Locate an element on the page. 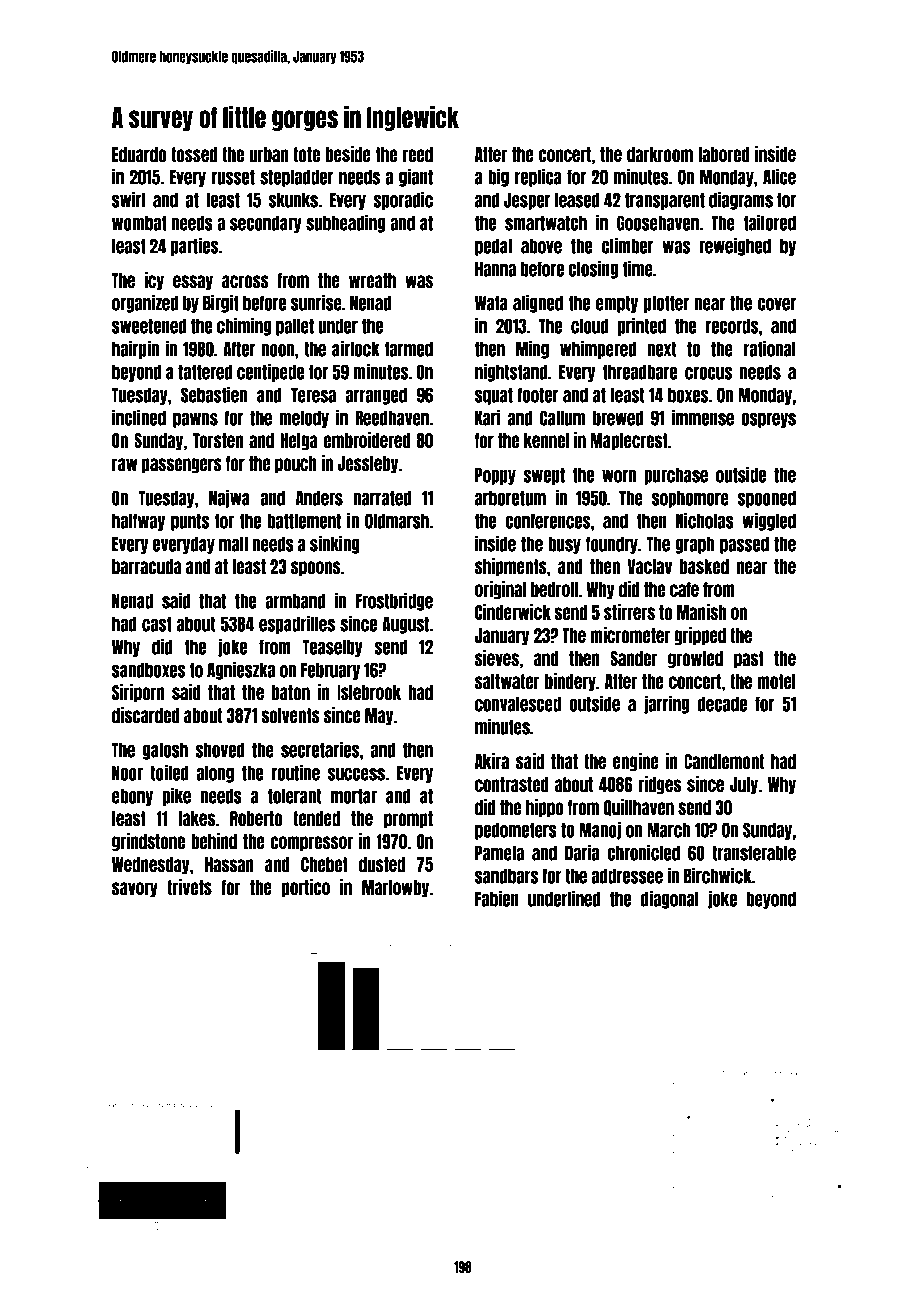 The width and height of the document is (908, 1316). skunks is located at coordinates (293, 200).
